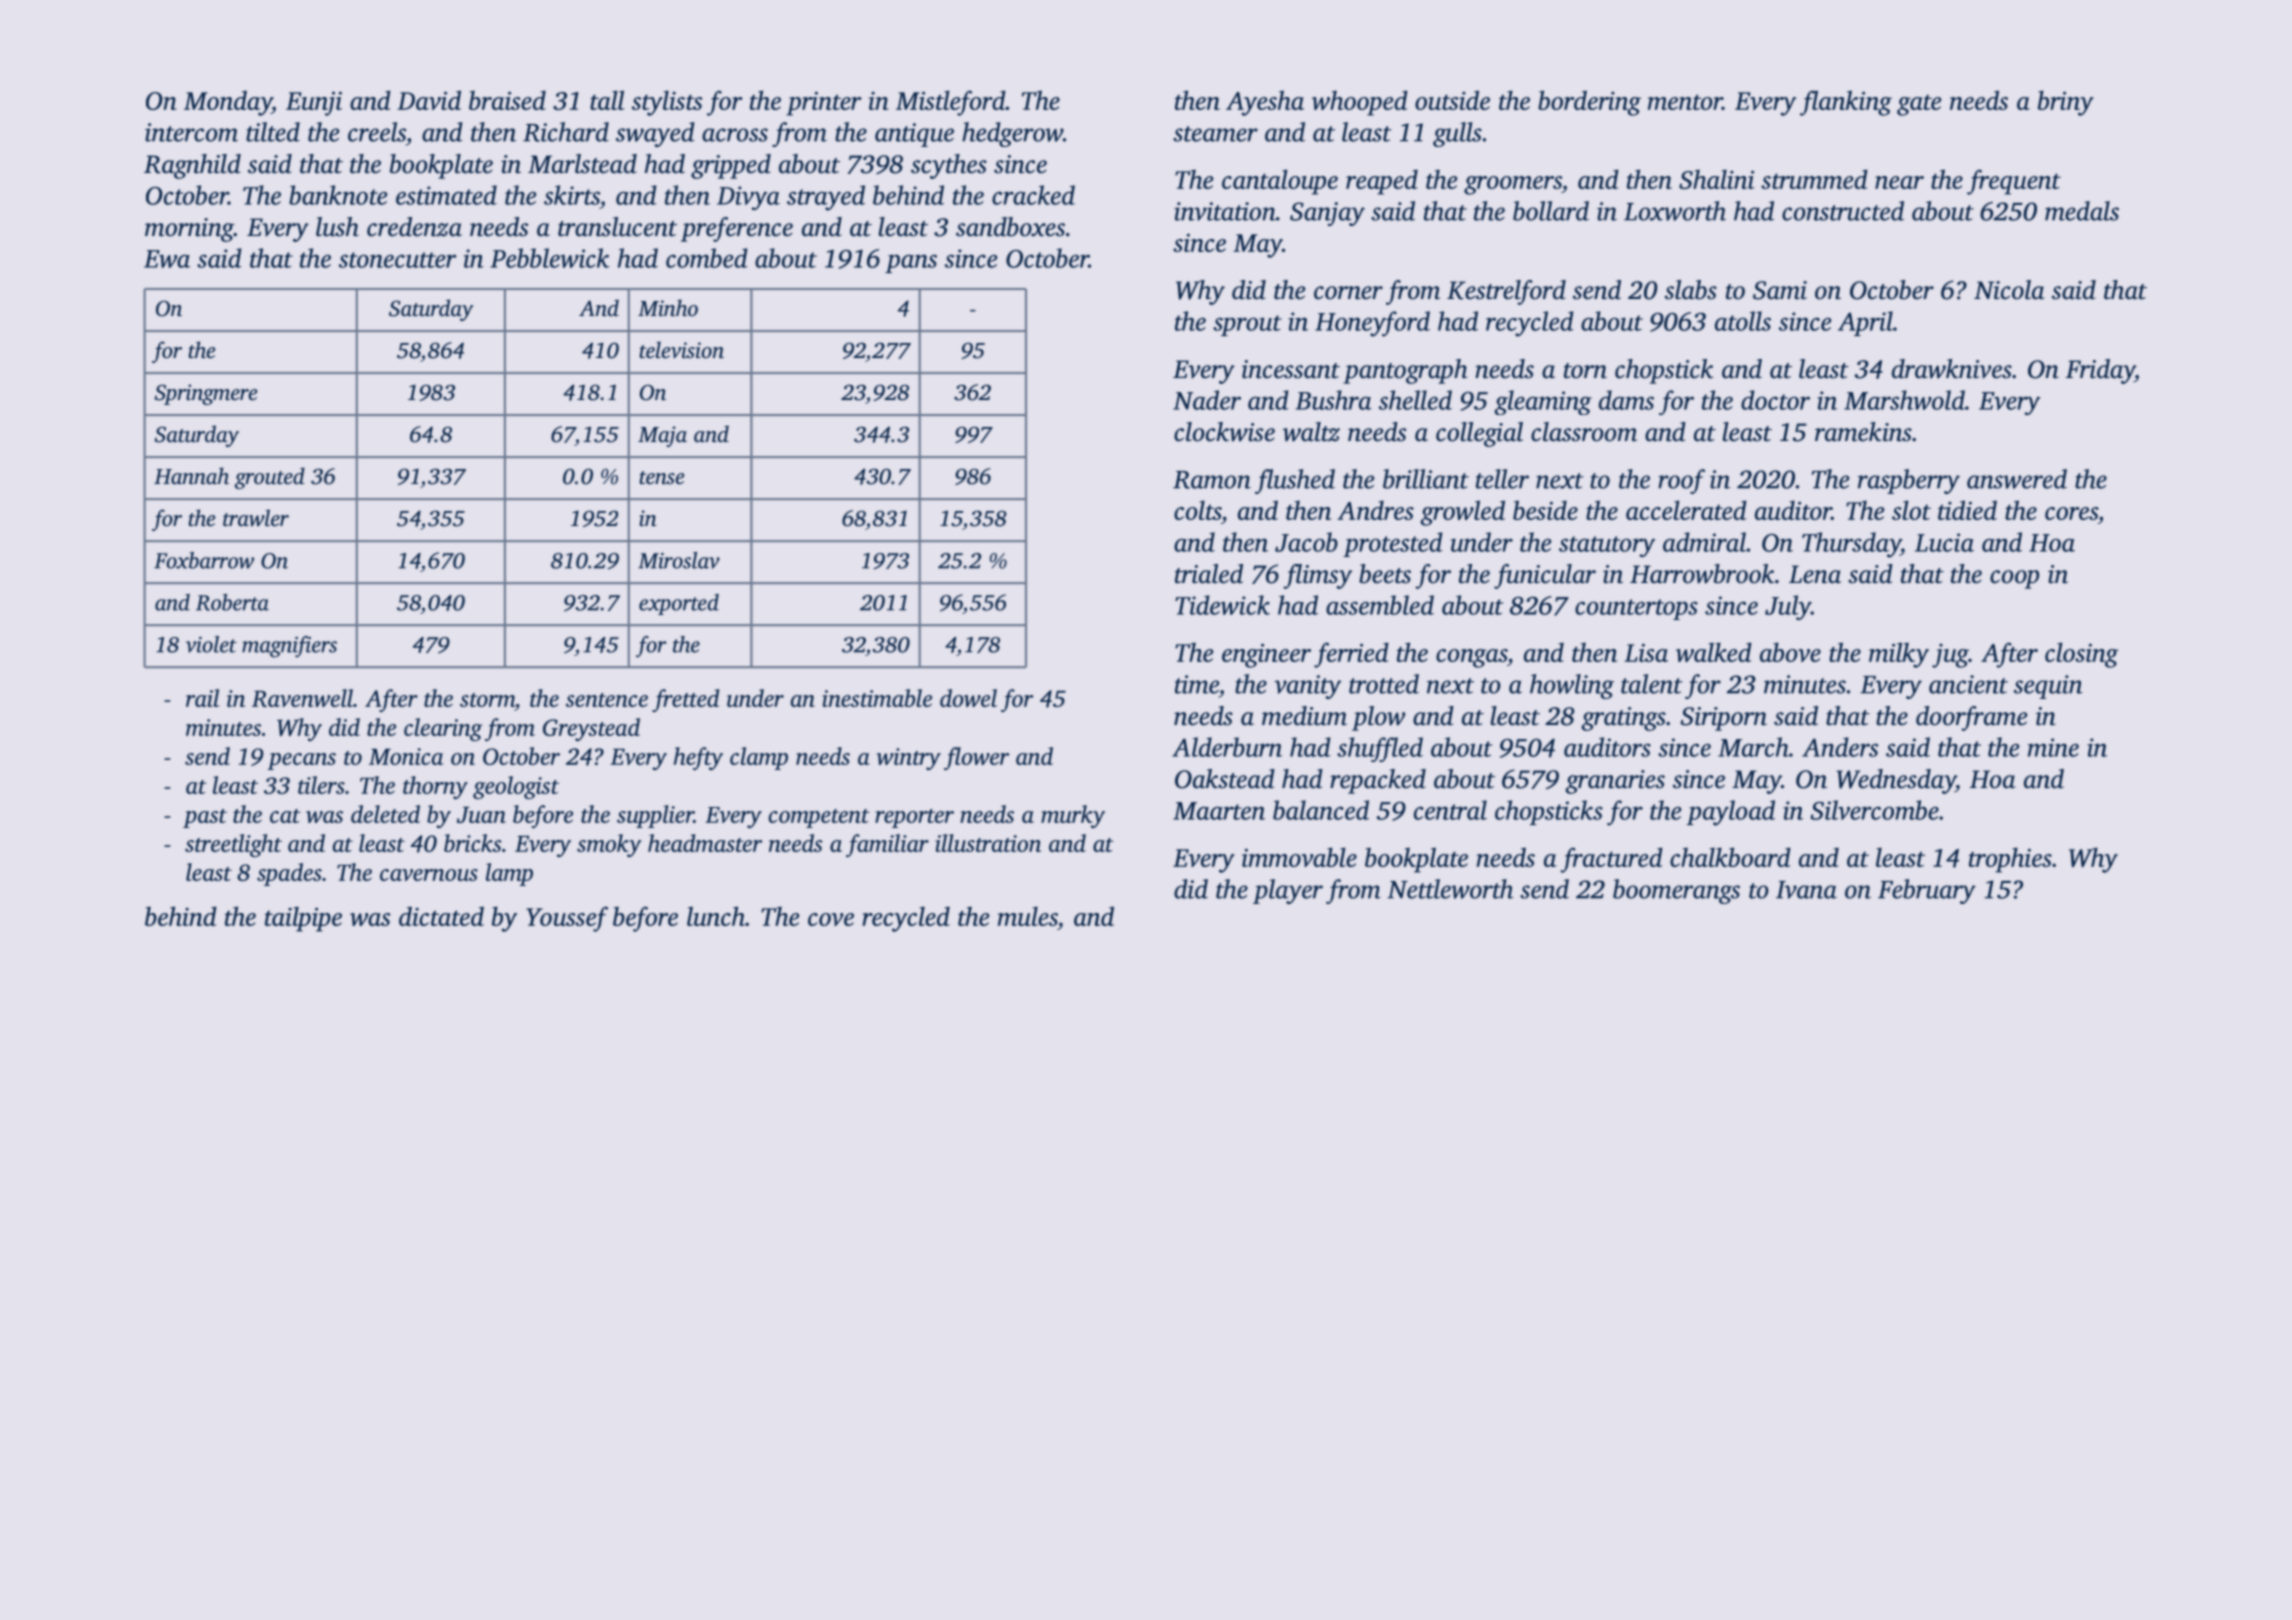 The height and width of the page is (1620, 2292). I want to click on accelerated, so click(1686, 510).
